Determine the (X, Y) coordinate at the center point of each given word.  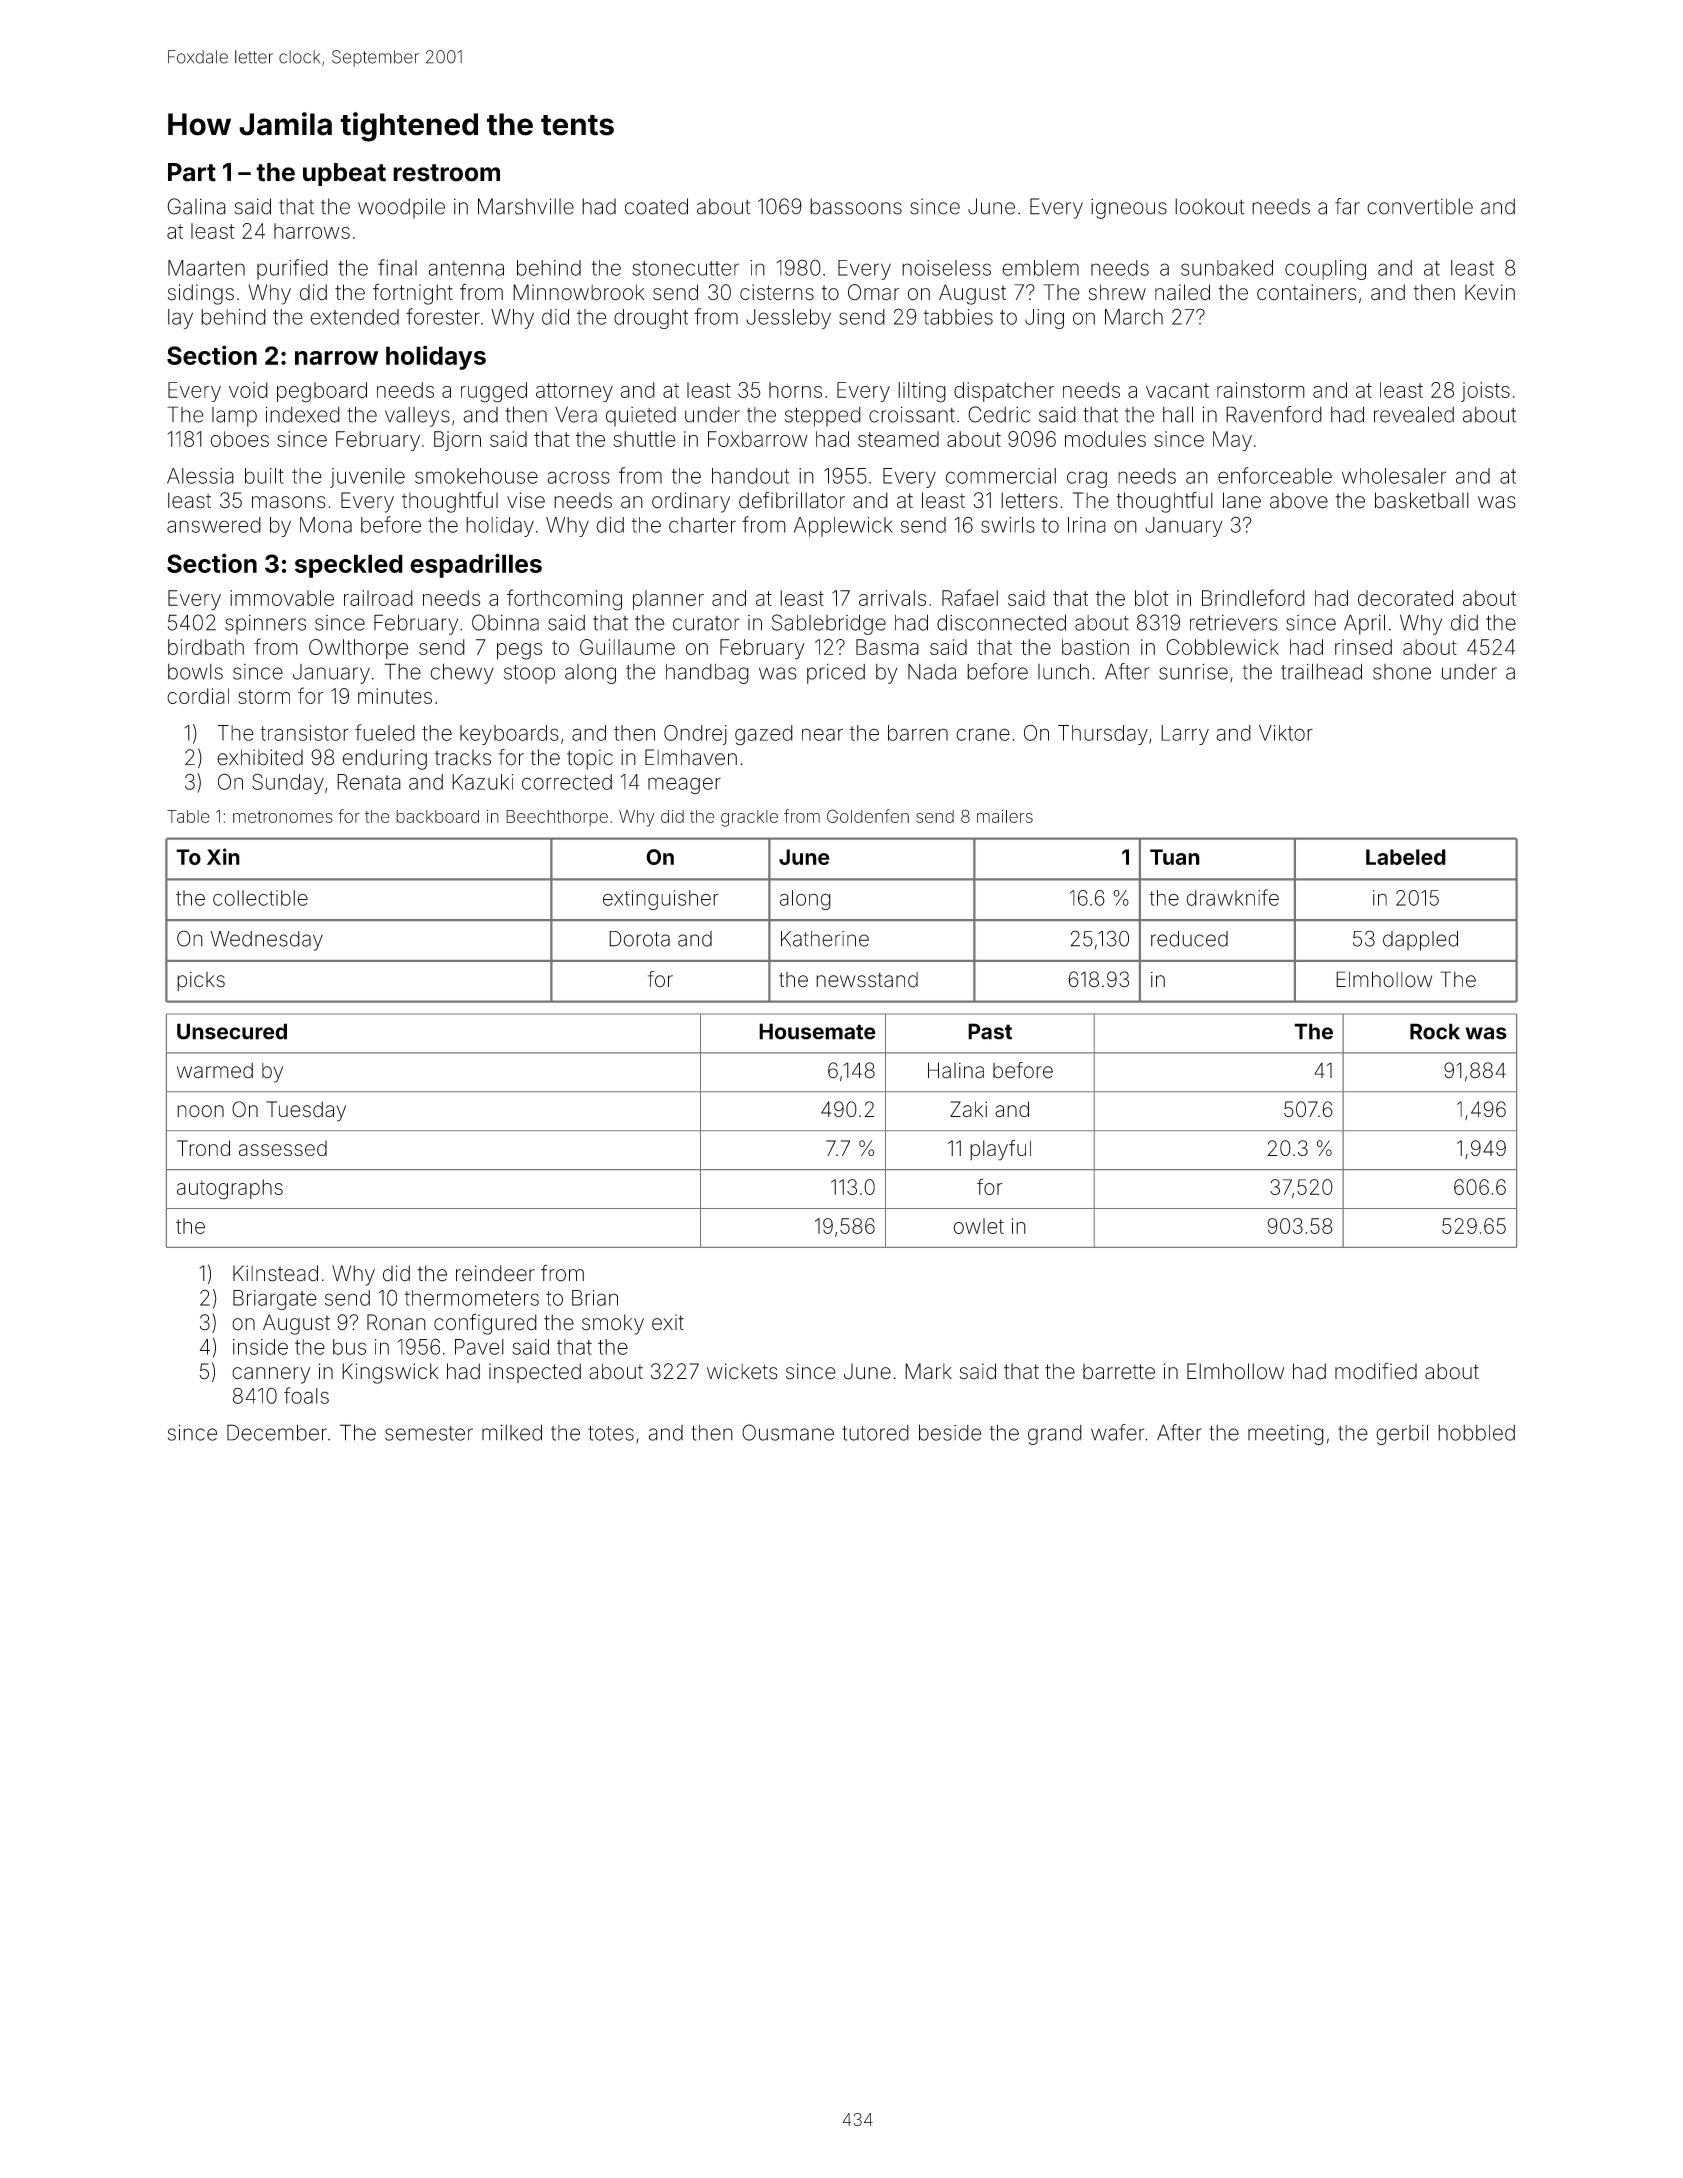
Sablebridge (829, 624)
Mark (928, 1371)
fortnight (413, 294)
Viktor (1286, 733)
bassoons (856, 206)
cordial (198, 696)
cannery (271, 1375)
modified (1376, 1371)
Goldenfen (868, 816)
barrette (1119, 1371)
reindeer (495, 1273)
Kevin (1490, 292)
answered (214, 525)
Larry (1185, 735)
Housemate (817, 1031)
